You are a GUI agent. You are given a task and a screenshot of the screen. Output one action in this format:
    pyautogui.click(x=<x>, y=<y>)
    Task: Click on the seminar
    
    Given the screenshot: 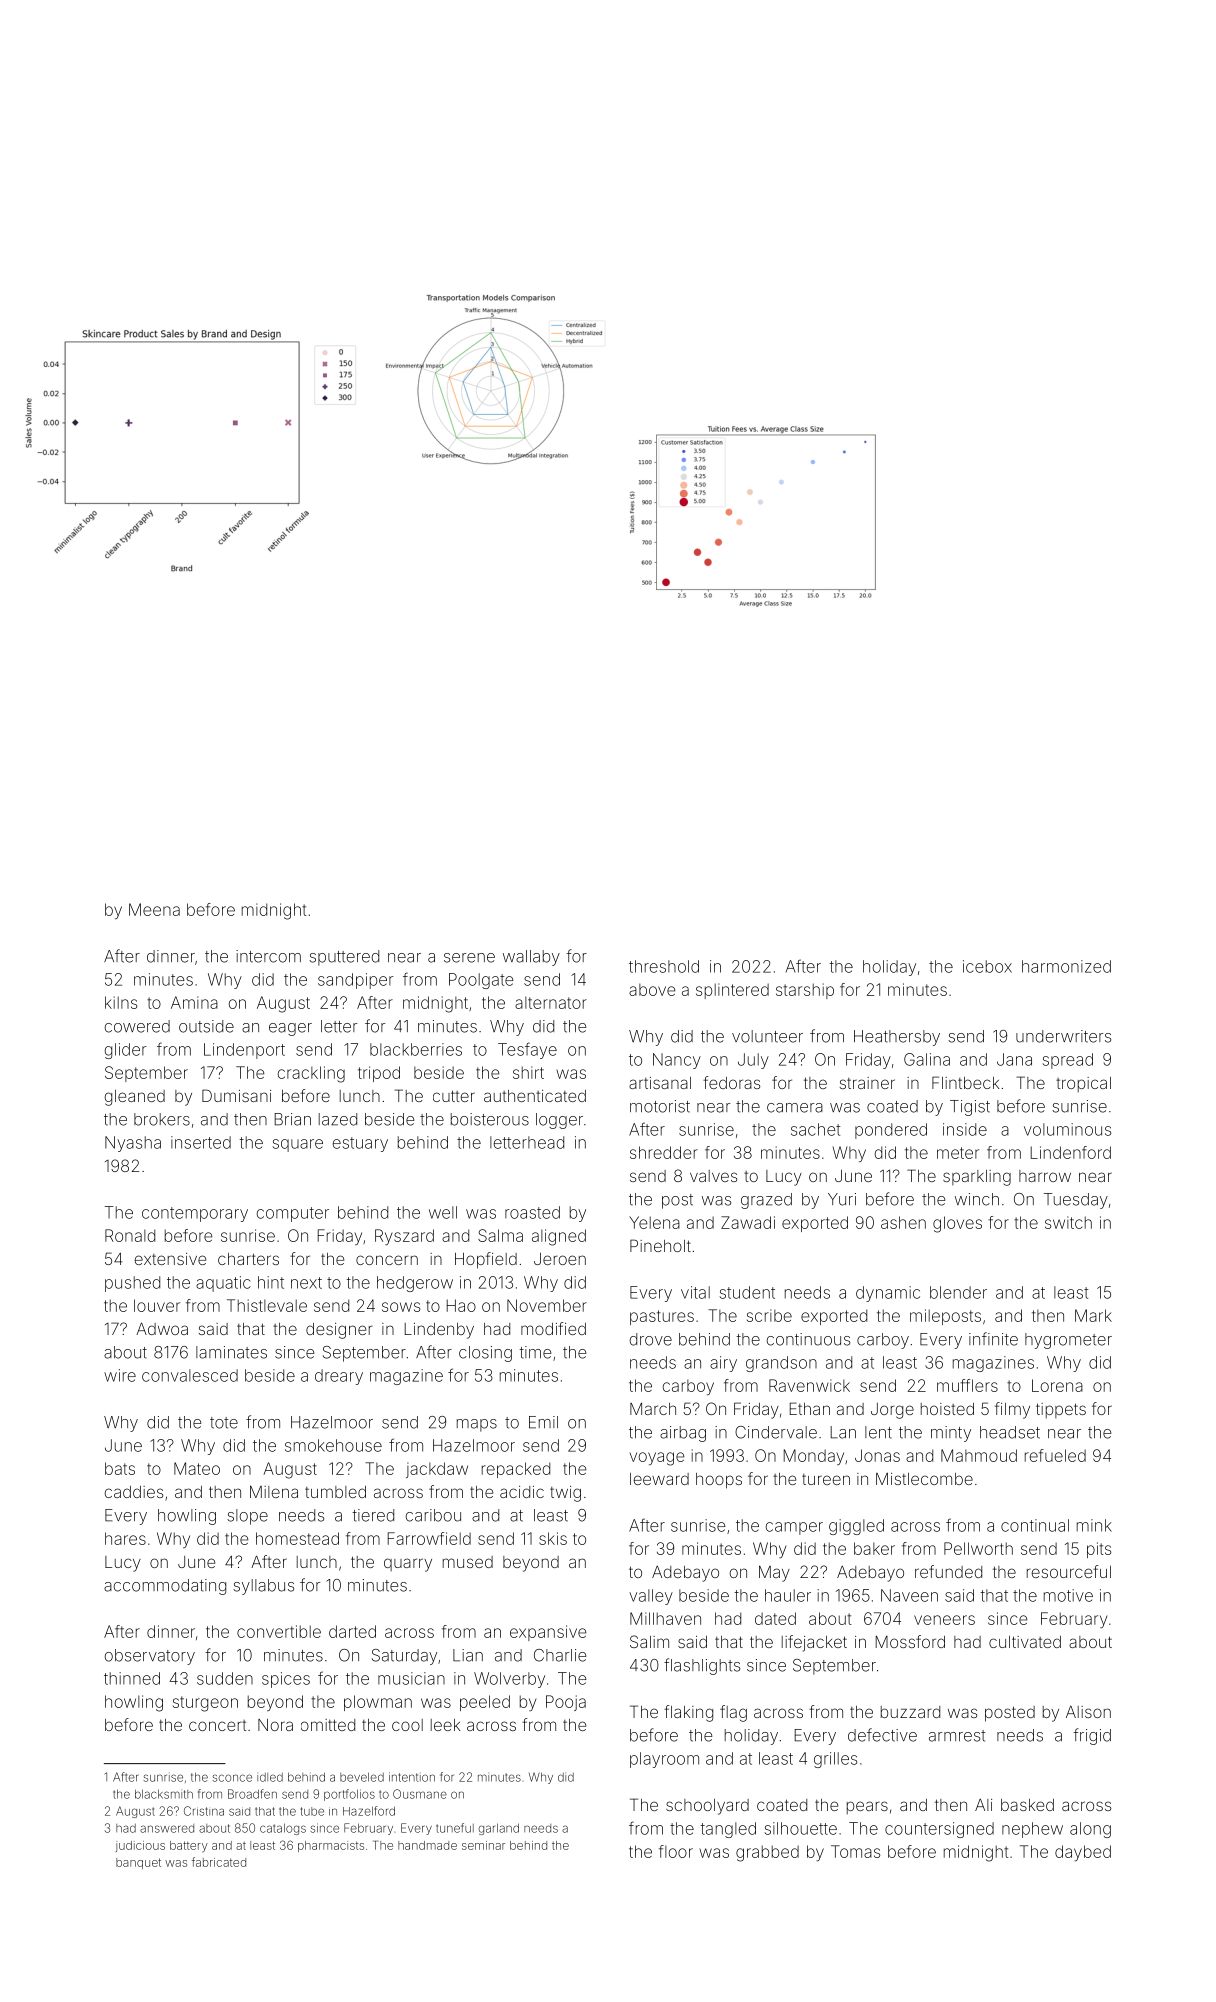 What is the action you would take?
    pyautogui.click(x=483, y=1845)
